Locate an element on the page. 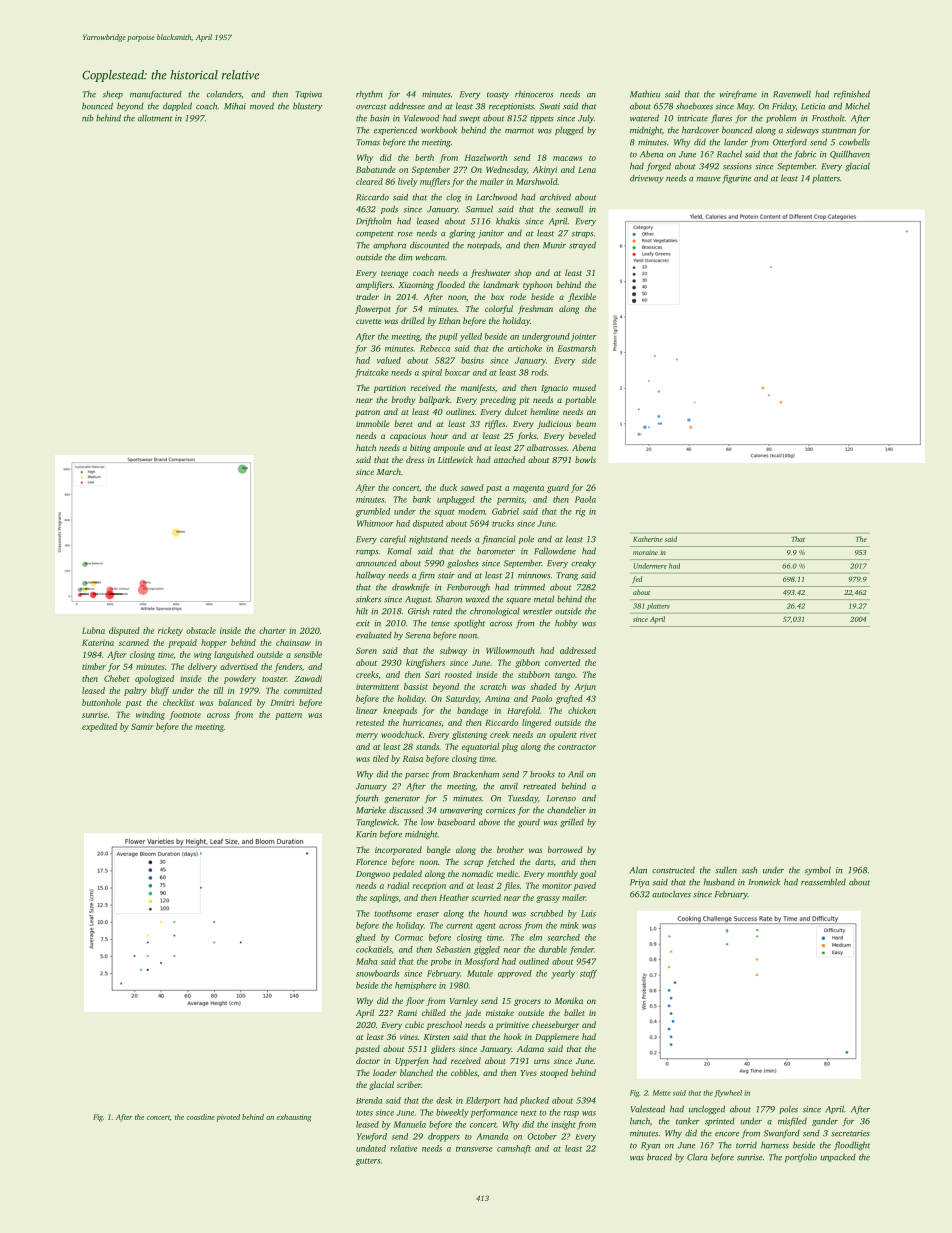 This image has height=1233, width=952. camshaft is located at coordinates (514, 1149).
